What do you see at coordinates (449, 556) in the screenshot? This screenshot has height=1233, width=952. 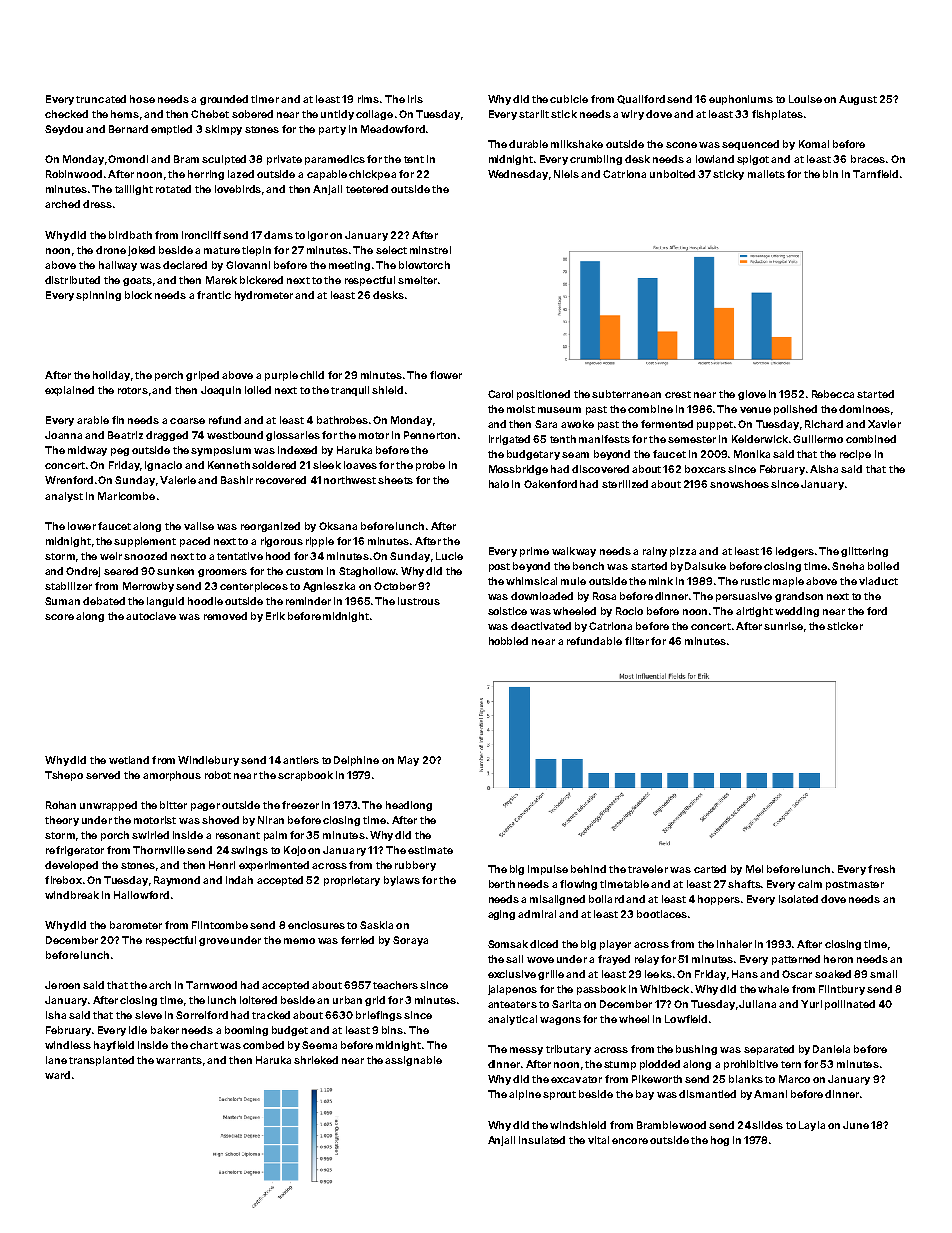 I see `Lucie` at bounding box center [449, 556].
